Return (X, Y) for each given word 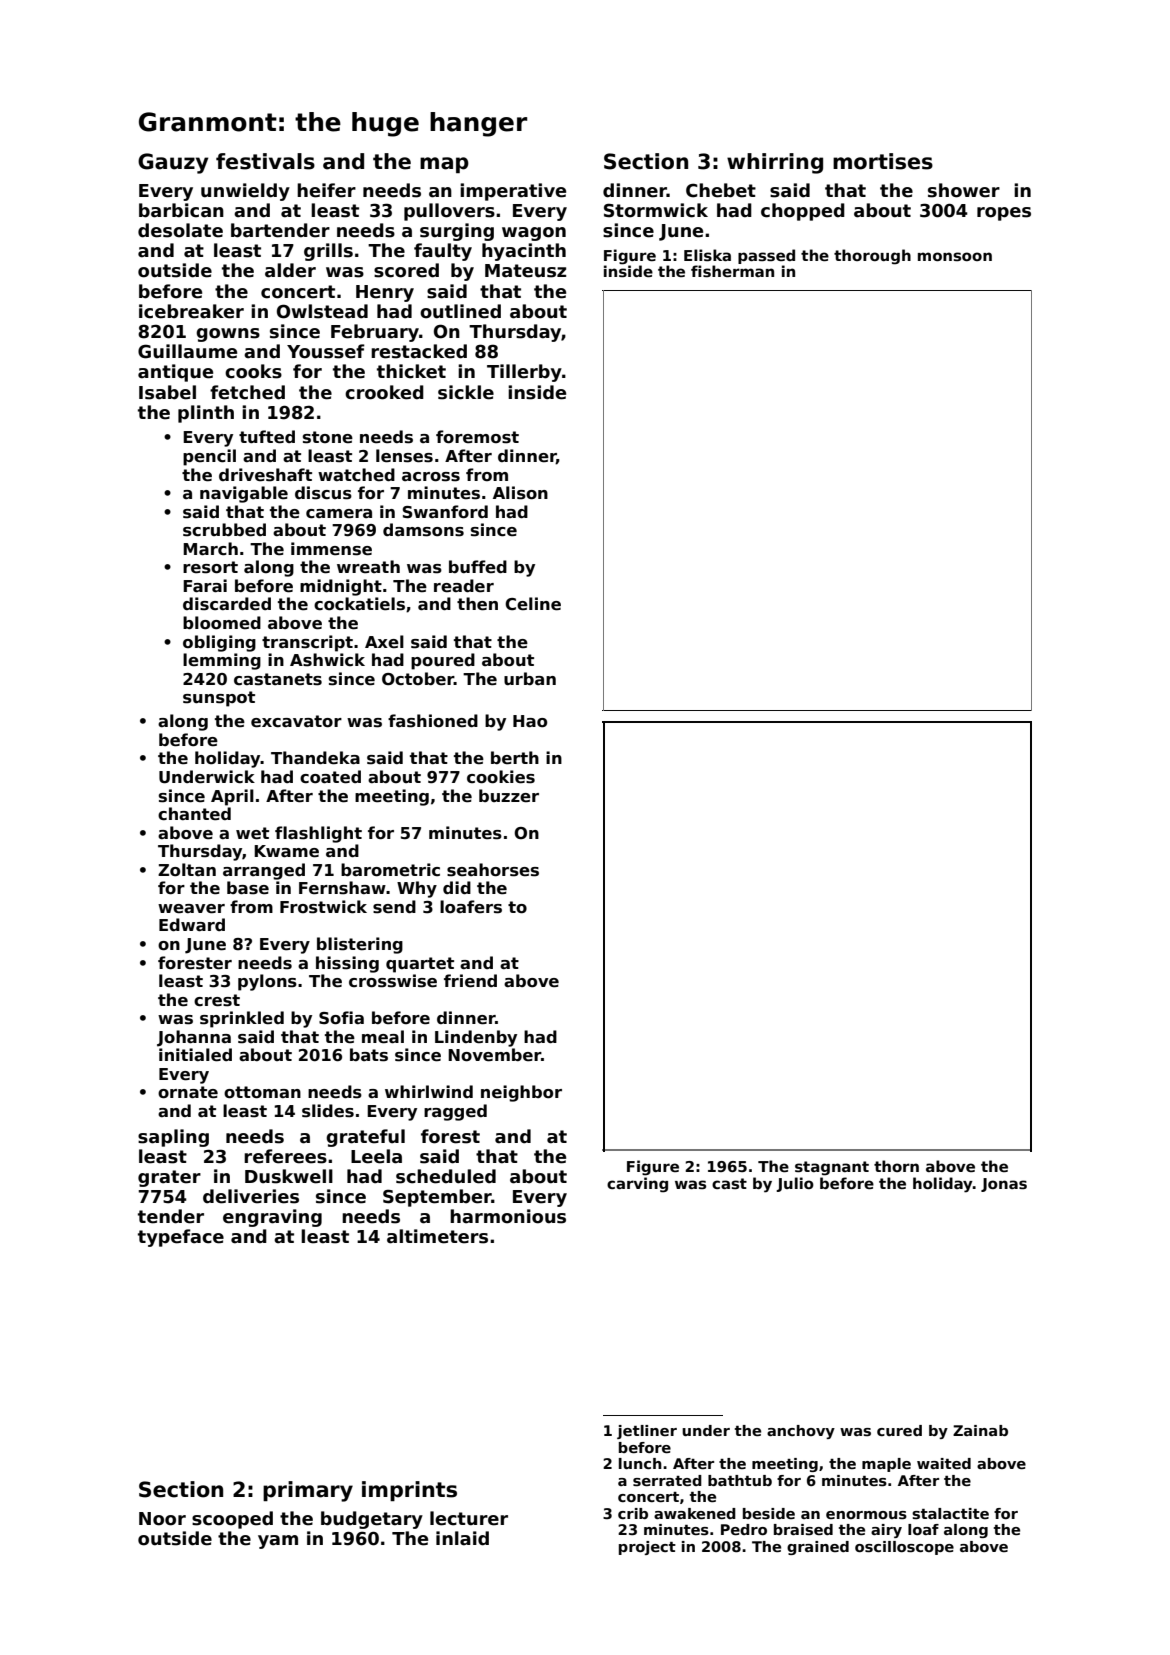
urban (530, 678)
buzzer (509, 796)
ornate (188, 1092)
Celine (533, 604)
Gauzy (173, 163)
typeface (181, 1238)
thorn (896, 1166)
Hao (530, 721)
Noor (162, 1519)
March (210, 549)
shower (964, 190)
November (494, 1055)
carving (637, 1185)
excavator (296, 721)
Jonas (1004, 1185)
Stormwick (656, 210)
